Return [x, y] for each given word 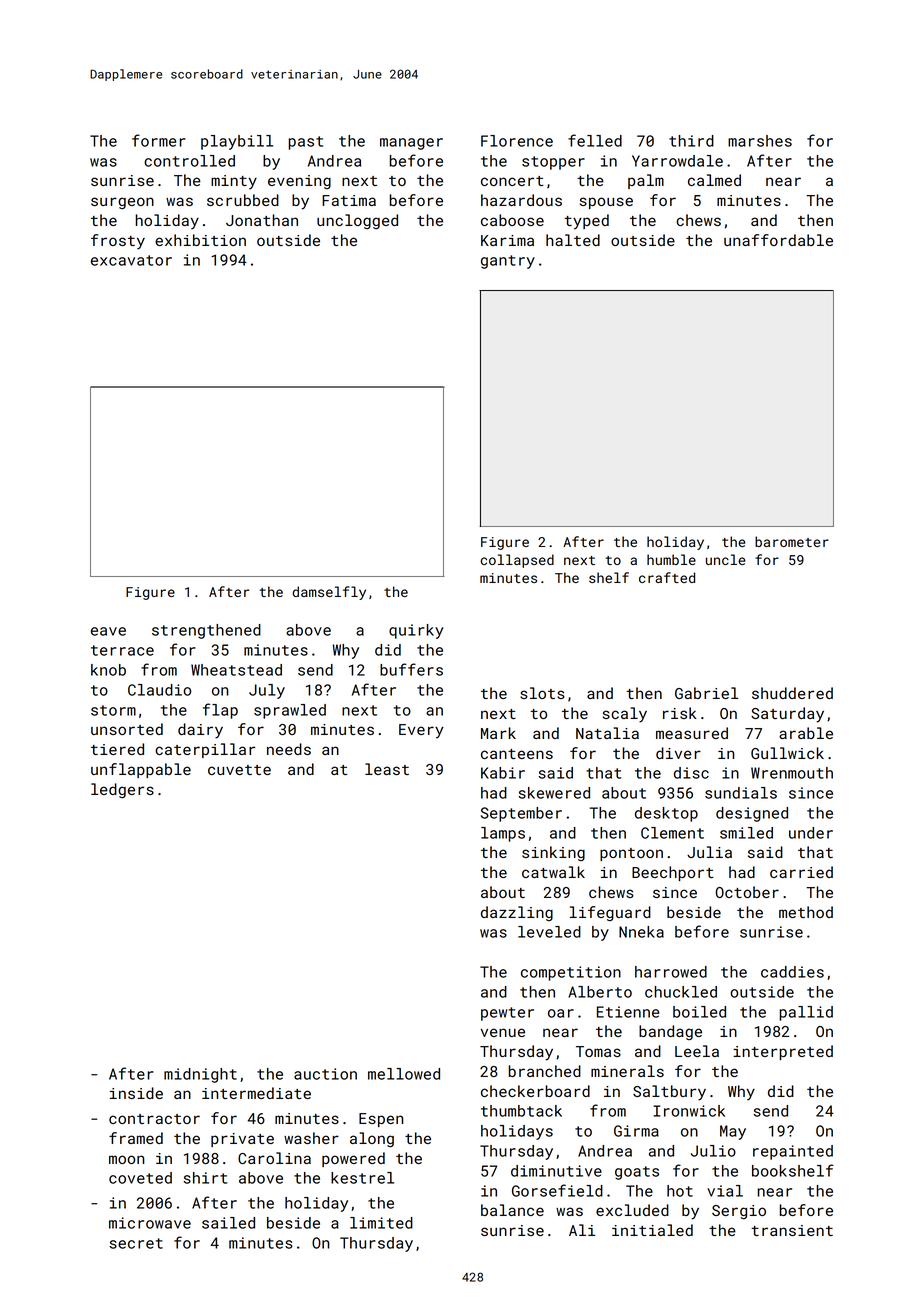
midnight [200, 1075]
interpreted [783, 1052]
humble [671, 559]
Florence [517, 141]
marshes [760, 141]
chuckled [681, 992]
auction [325, 1074]
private [242, 1140]
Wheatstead [236, 670]
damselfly [329, 593]
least [387, 769]
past [305, 143]
